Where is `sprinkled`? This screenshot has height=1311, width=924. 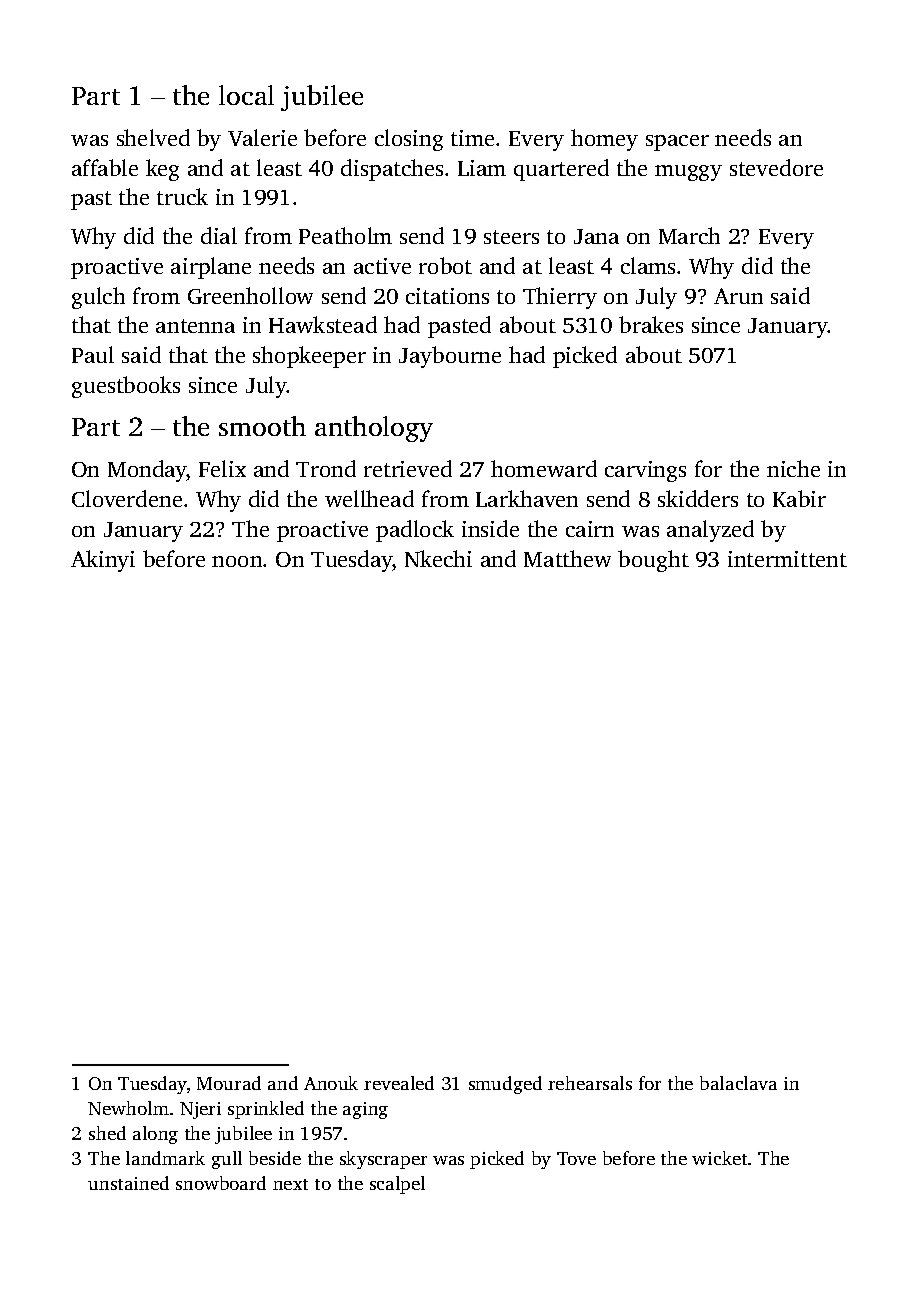 sprinkled is located at coordinates (266, 1110).
